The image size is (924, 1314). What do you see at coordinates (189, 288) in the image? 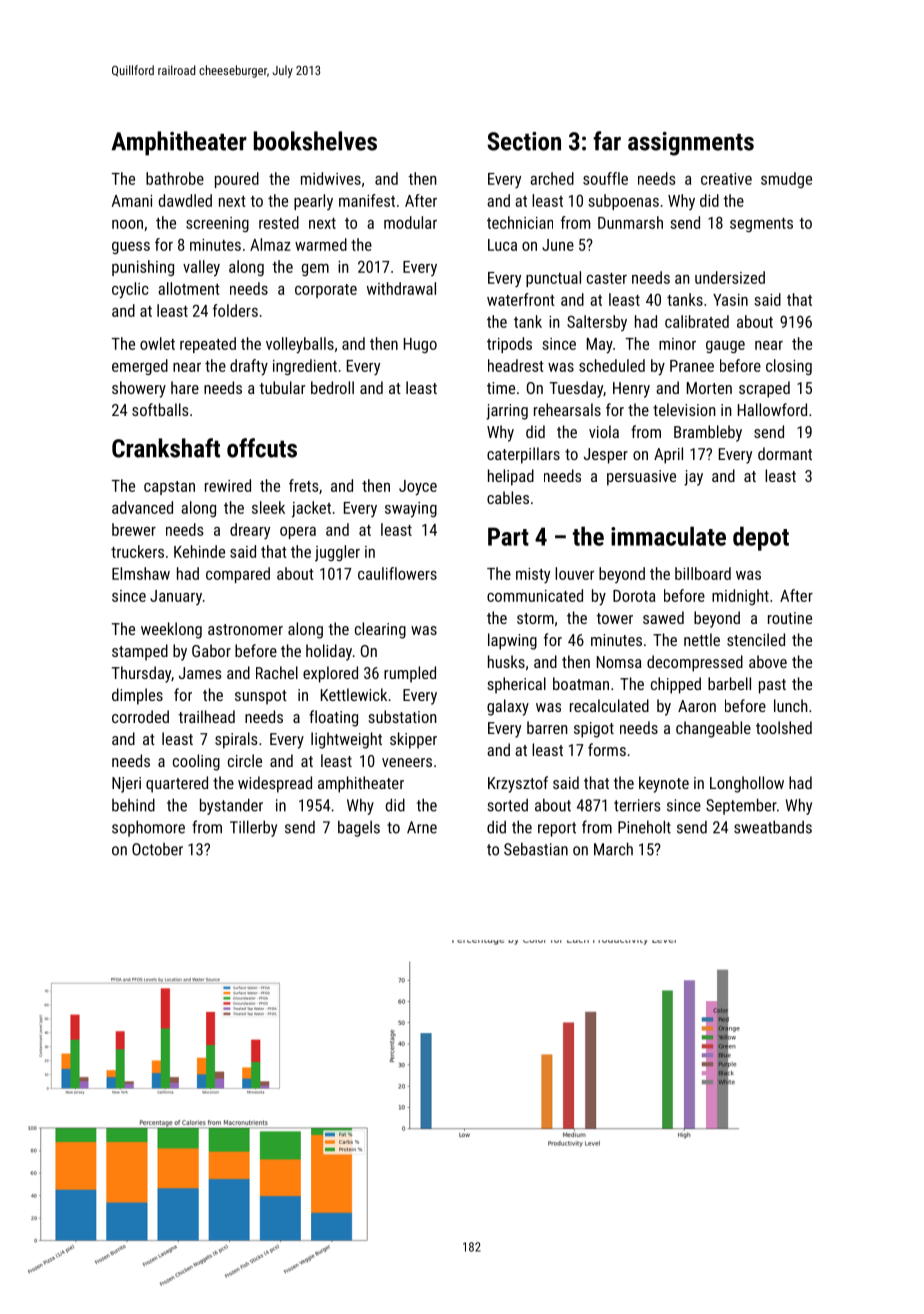
I see `allotment` at bounding box center [189, 288].
